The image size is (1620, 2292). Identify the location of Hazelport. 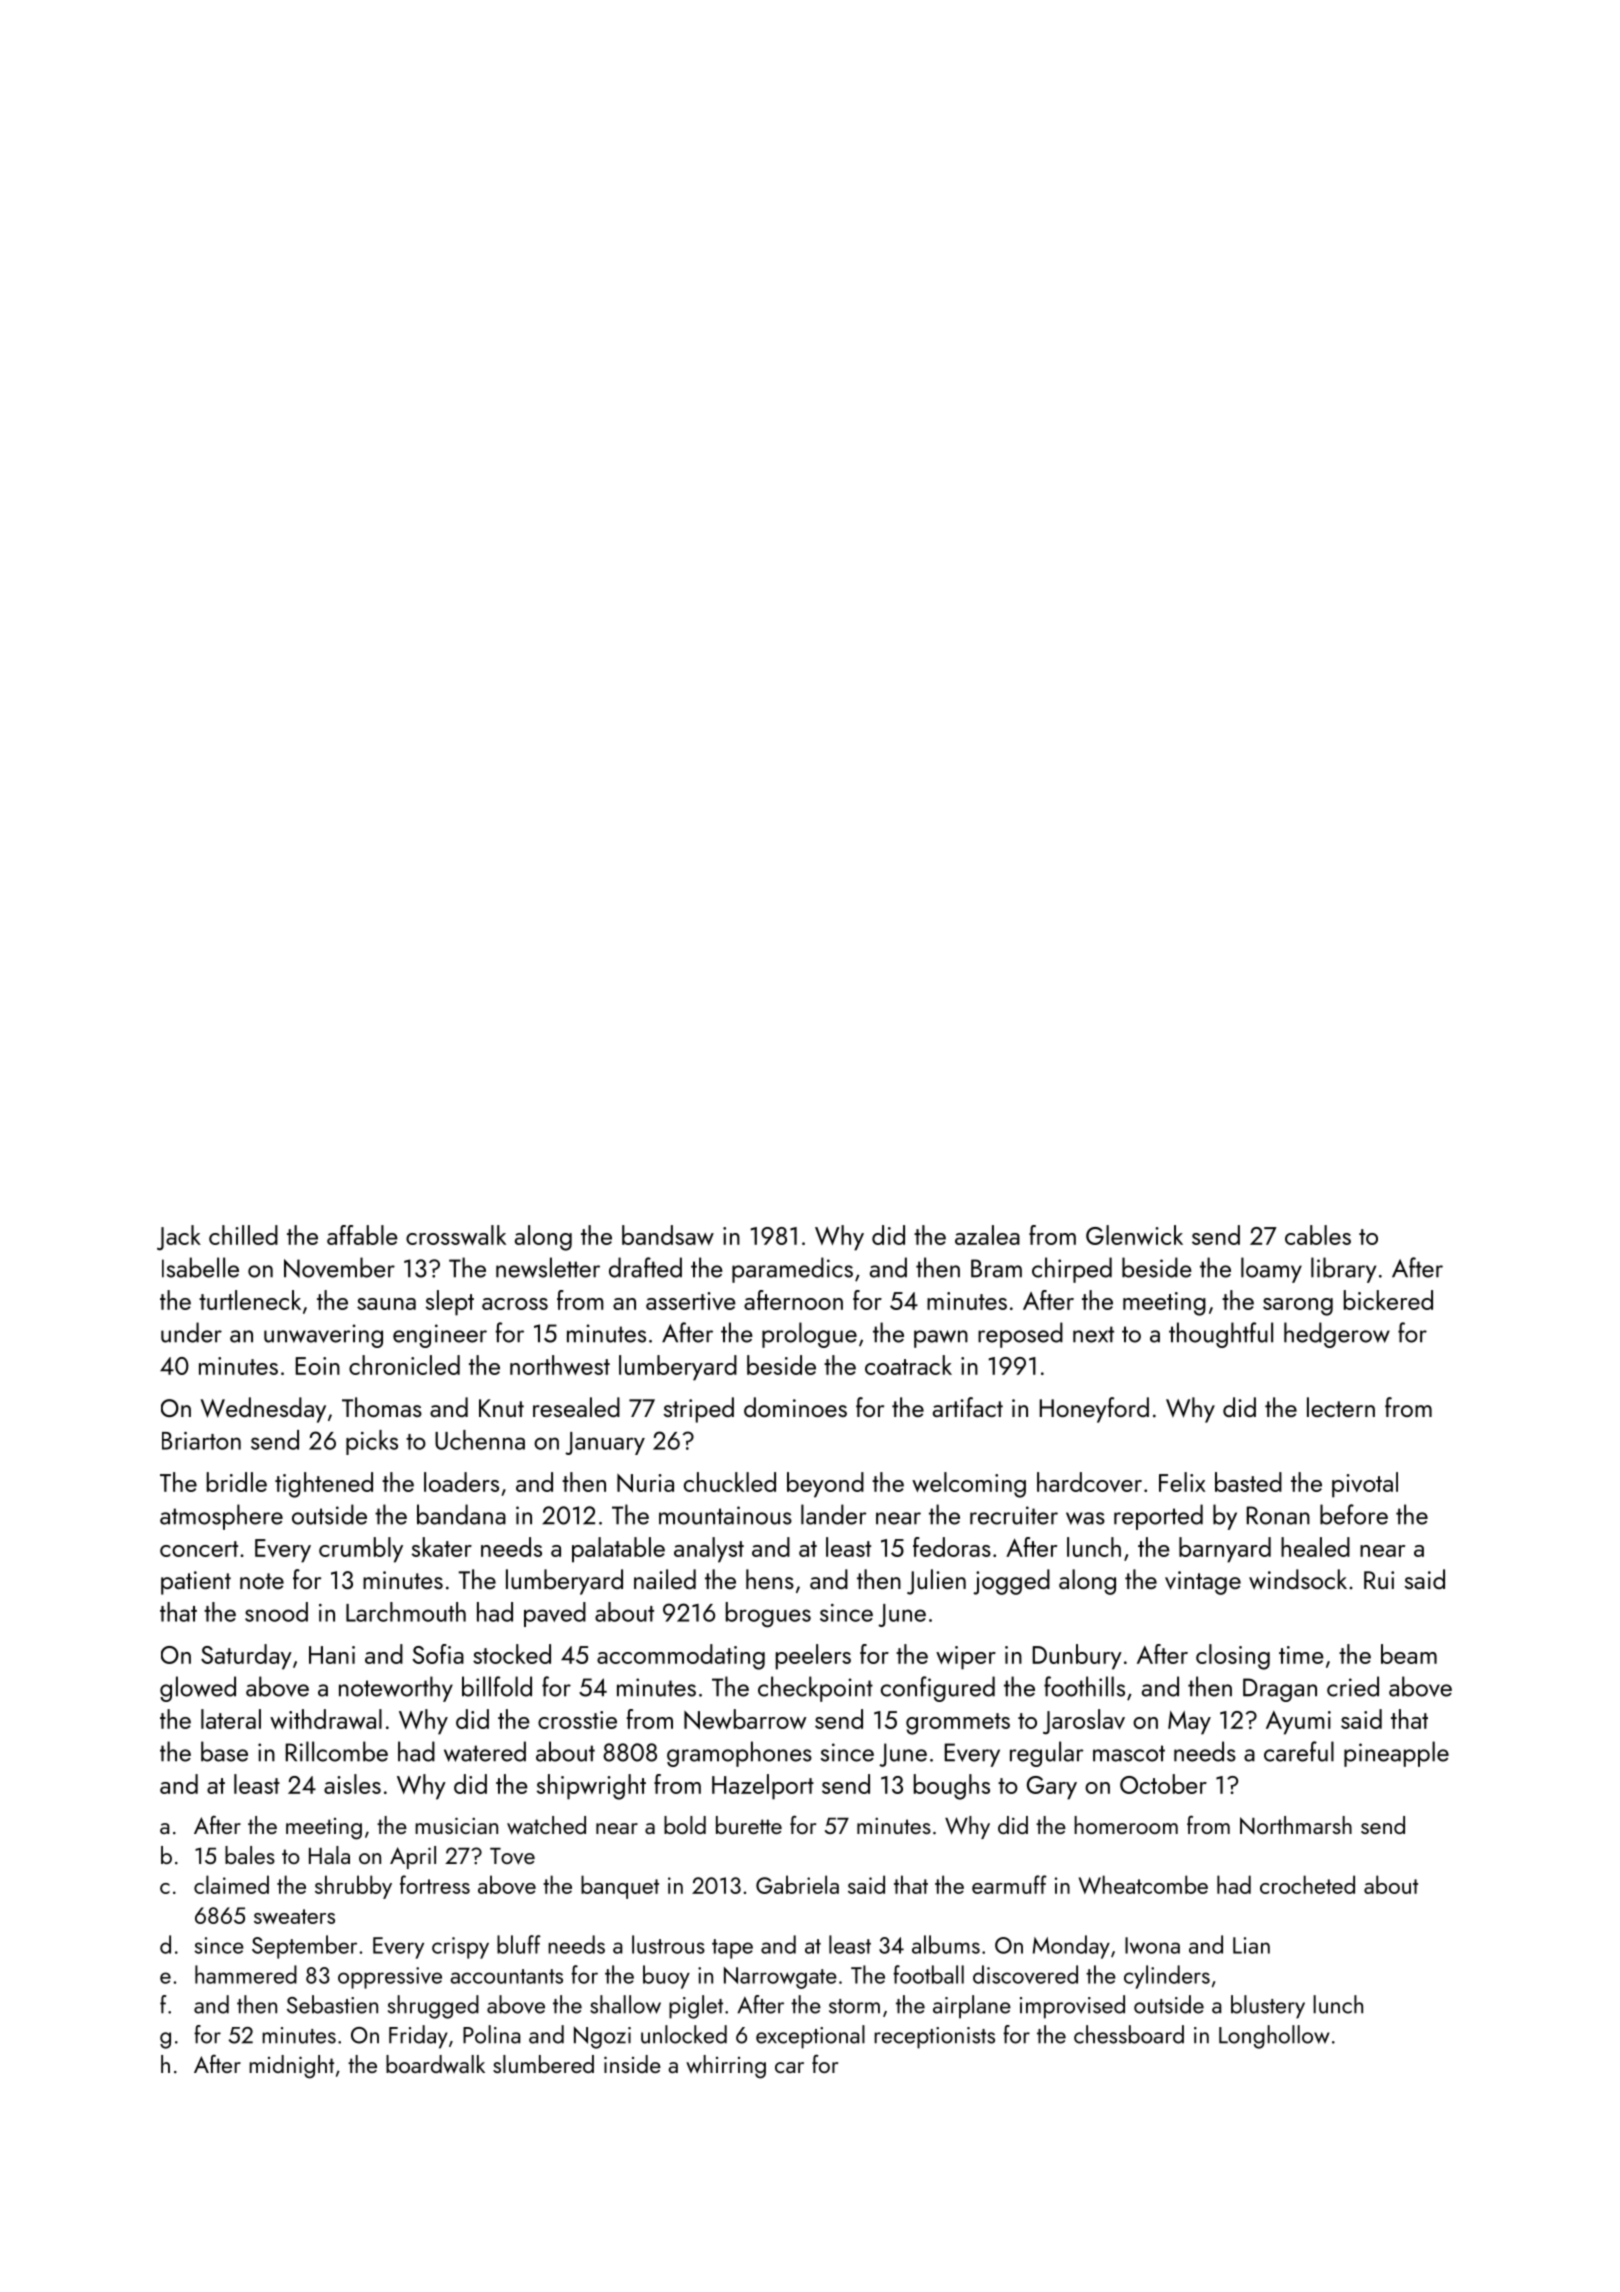
(763, 1787).
